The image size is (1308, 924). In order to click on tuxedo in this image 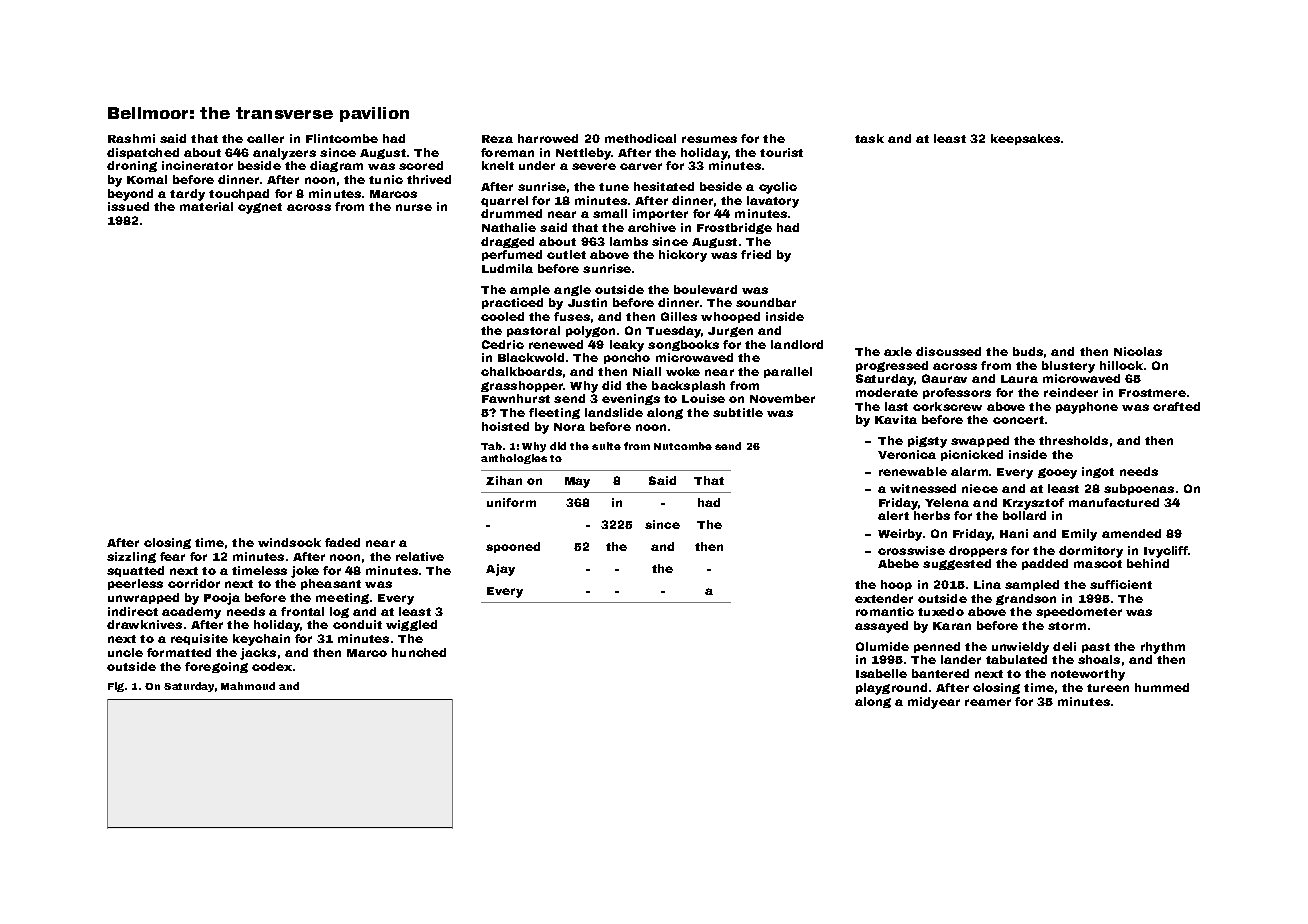, I will do `click(941, 611)`.
